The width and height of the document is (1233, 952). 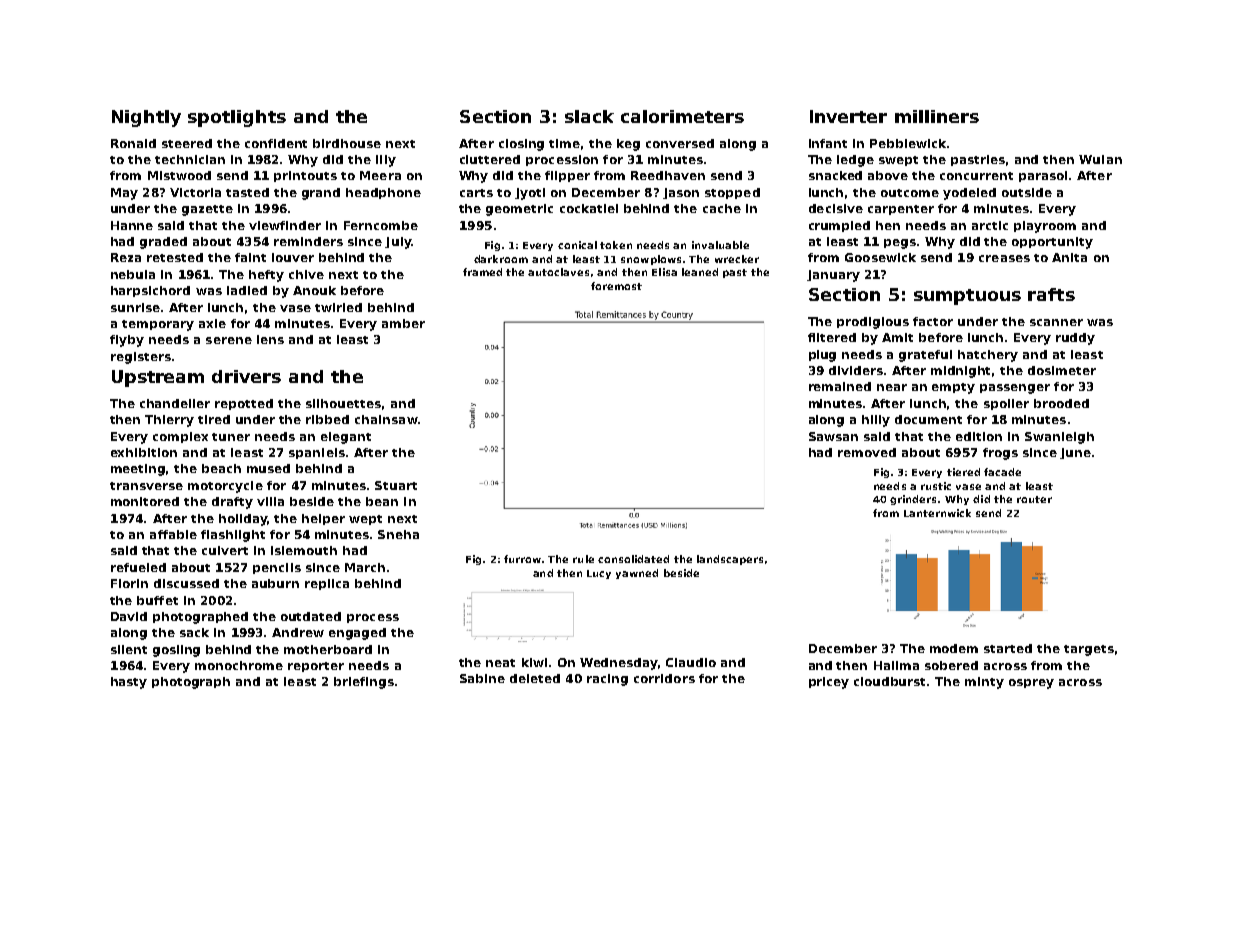 I want to click on yawned, so click(x=637, y=574).
